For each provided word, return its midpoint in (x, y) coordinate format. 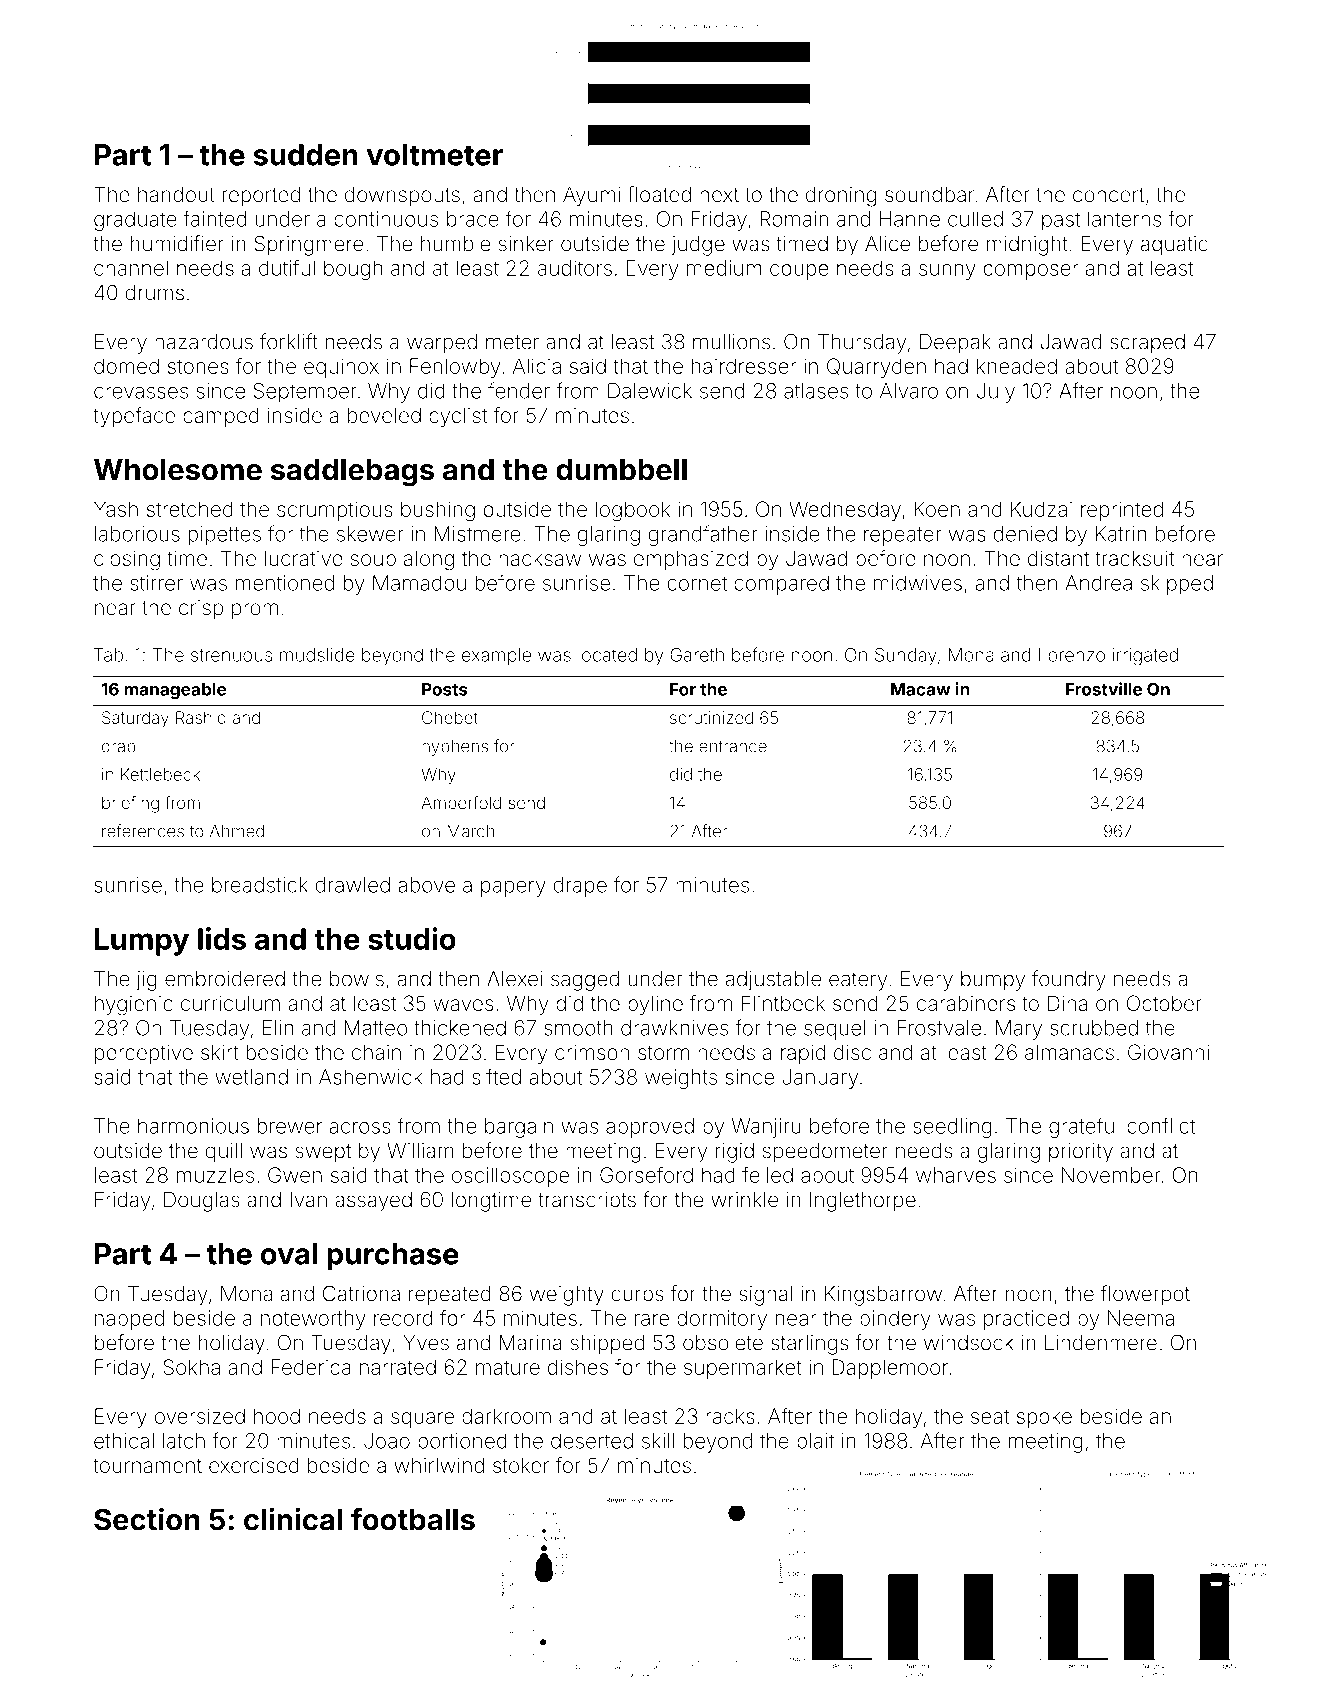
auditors (575, 268)
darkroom (506, 1416)
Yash (116, 509)
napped (129, 1320)
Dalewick (650, 391)
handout (176, 194)
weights (681, 1079)
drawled (352, 885)
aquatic (1174, 246)
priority (1081, 1153)
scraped (1147, 344)
